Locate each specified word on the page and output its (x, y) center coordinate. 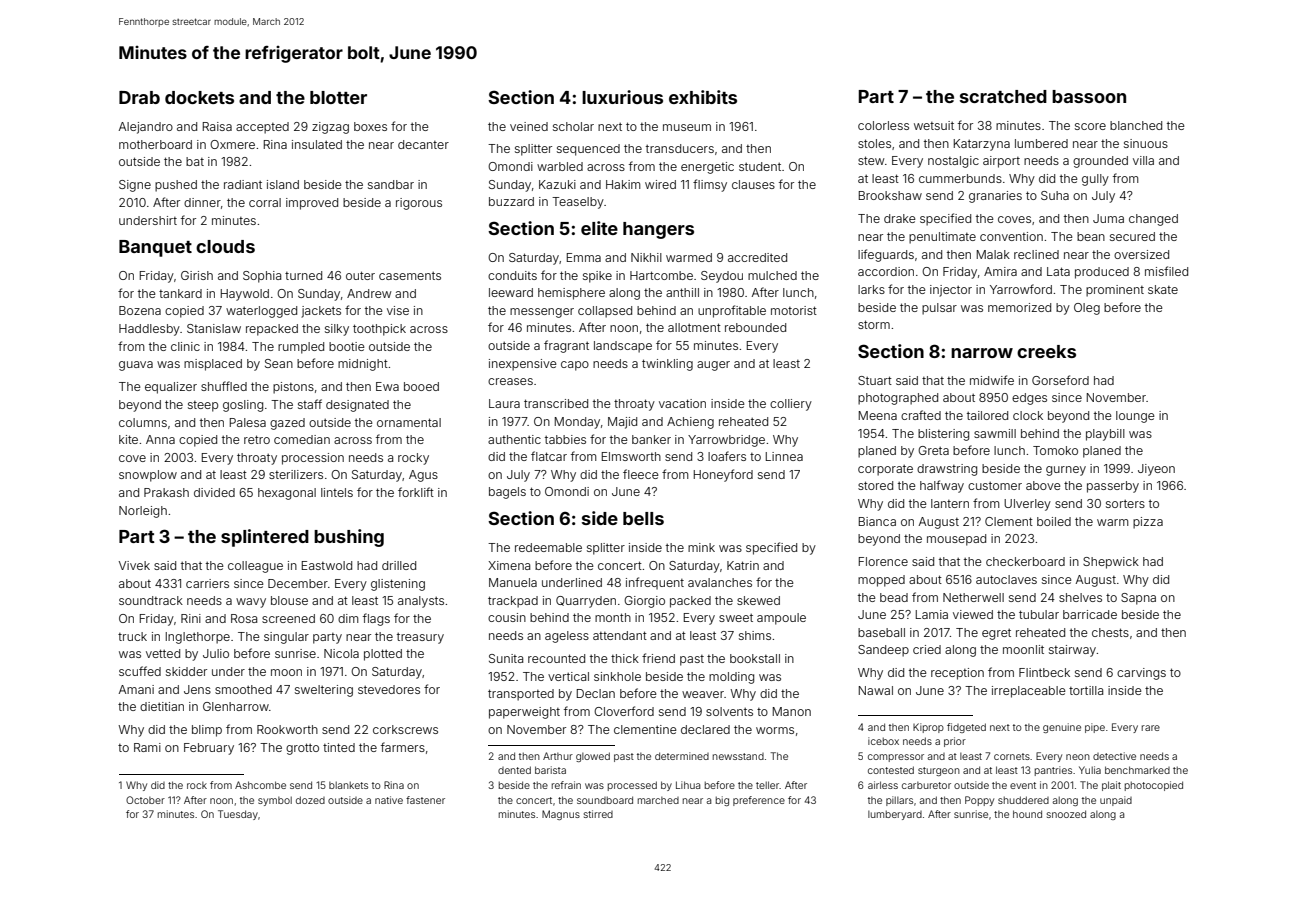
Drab (139, 97)
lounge (1135, 417)
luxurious (622, 97)
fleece (641, 474)
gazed (287, 424)
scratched (1003, 96)
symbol (275, 801)
